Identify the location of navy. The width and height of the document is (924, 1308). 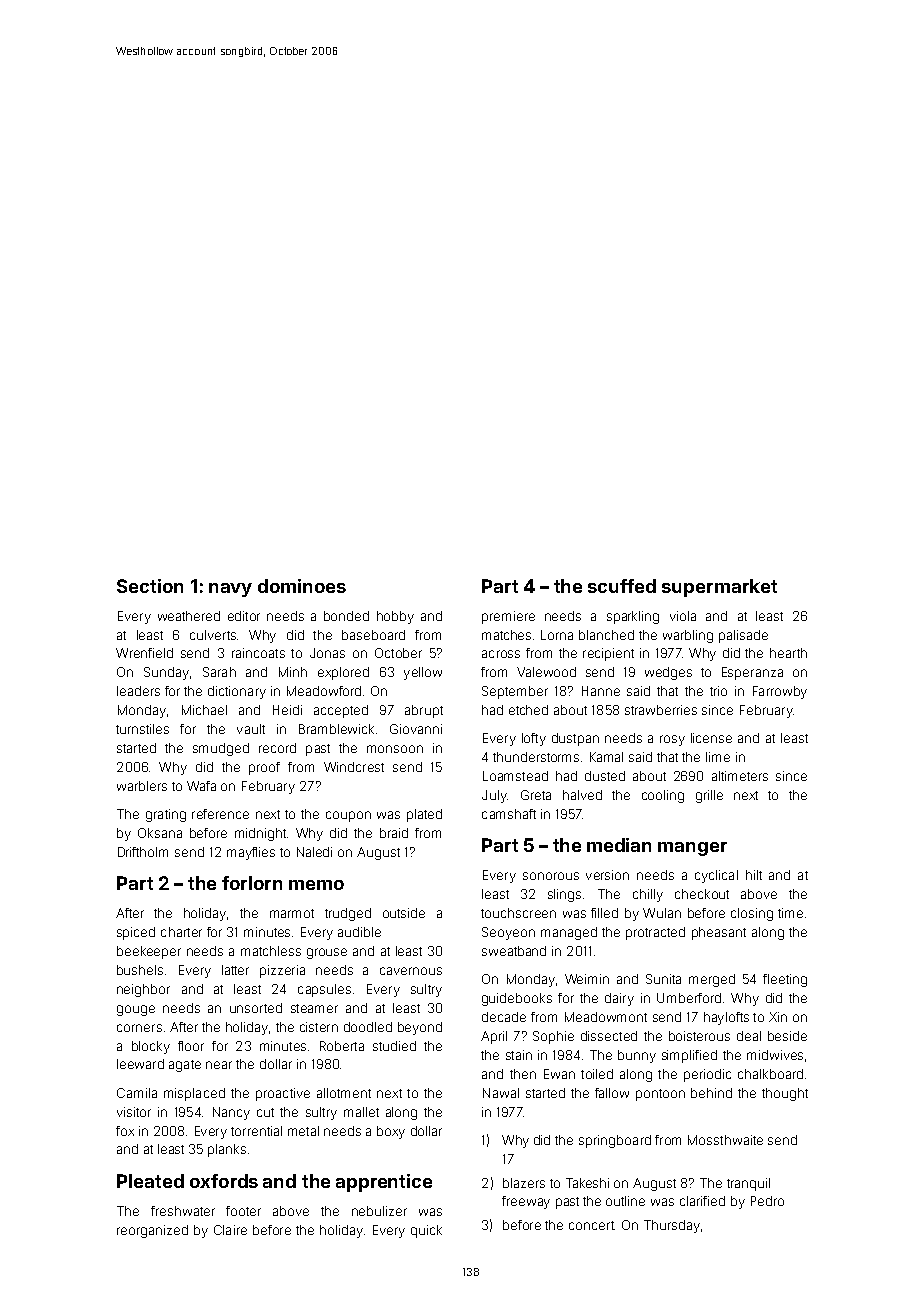
(230, 590).
